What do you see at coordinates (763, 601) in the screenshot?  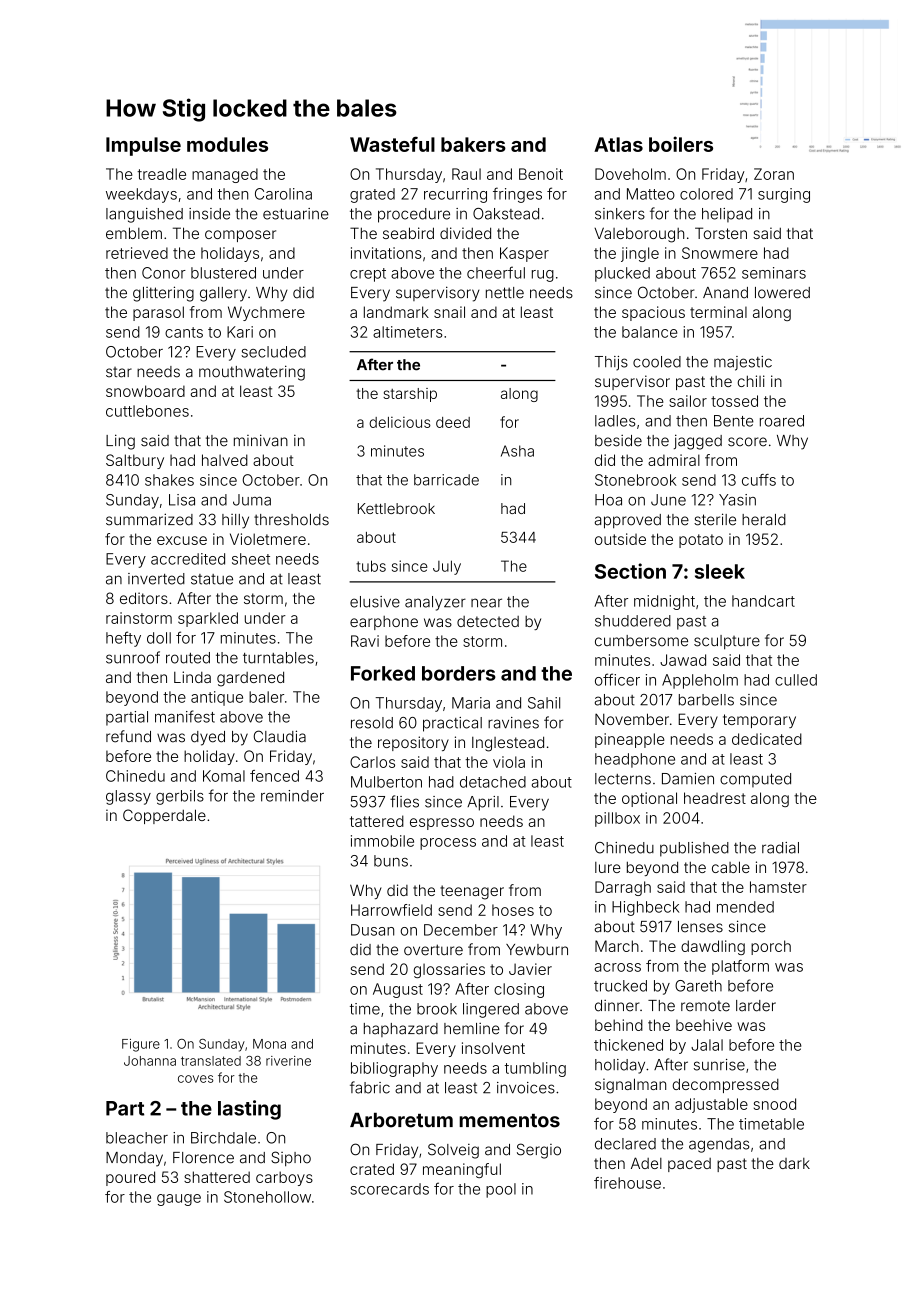 I see `handcart` at bounding box center [763, 601].
